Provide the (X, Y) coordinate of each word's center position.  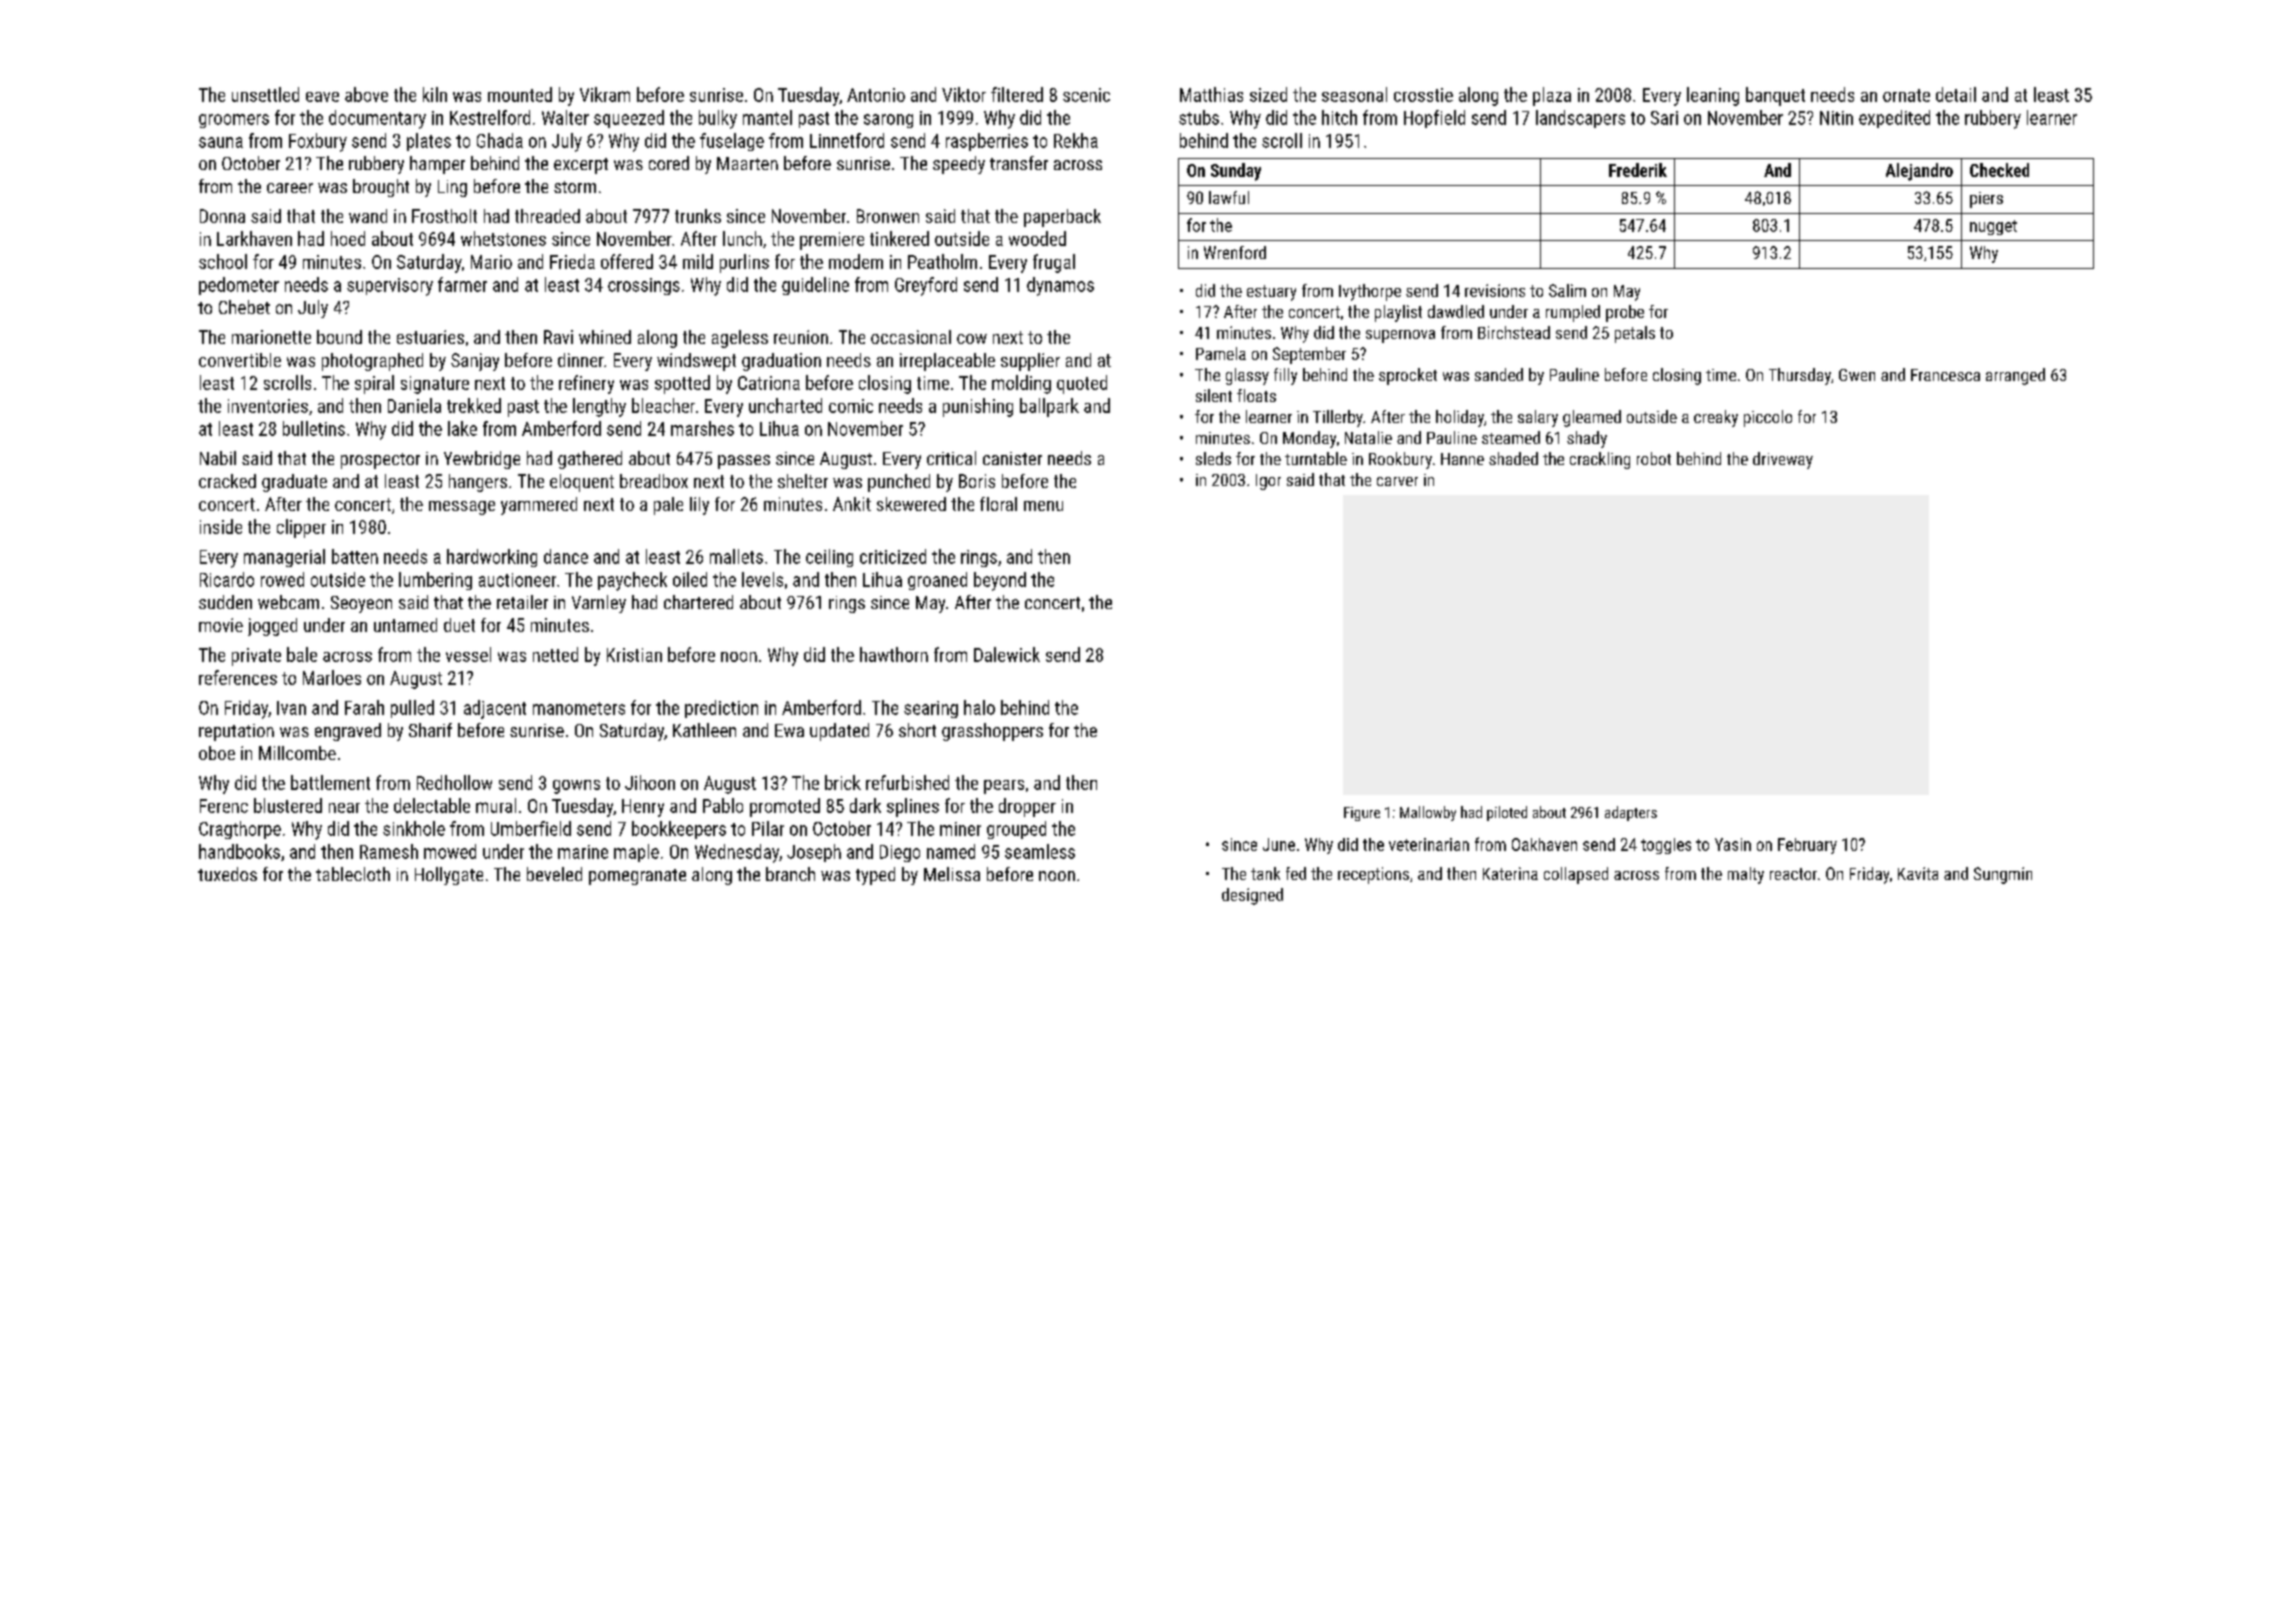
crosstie (1423, 95)
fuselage (732, 142)
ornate (1906, 95)
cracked (227, 481)
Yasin (1733, 844)
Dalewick (1007, 654)
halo (979, 707)
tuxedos (227, 874)
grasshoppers (992, 732)
